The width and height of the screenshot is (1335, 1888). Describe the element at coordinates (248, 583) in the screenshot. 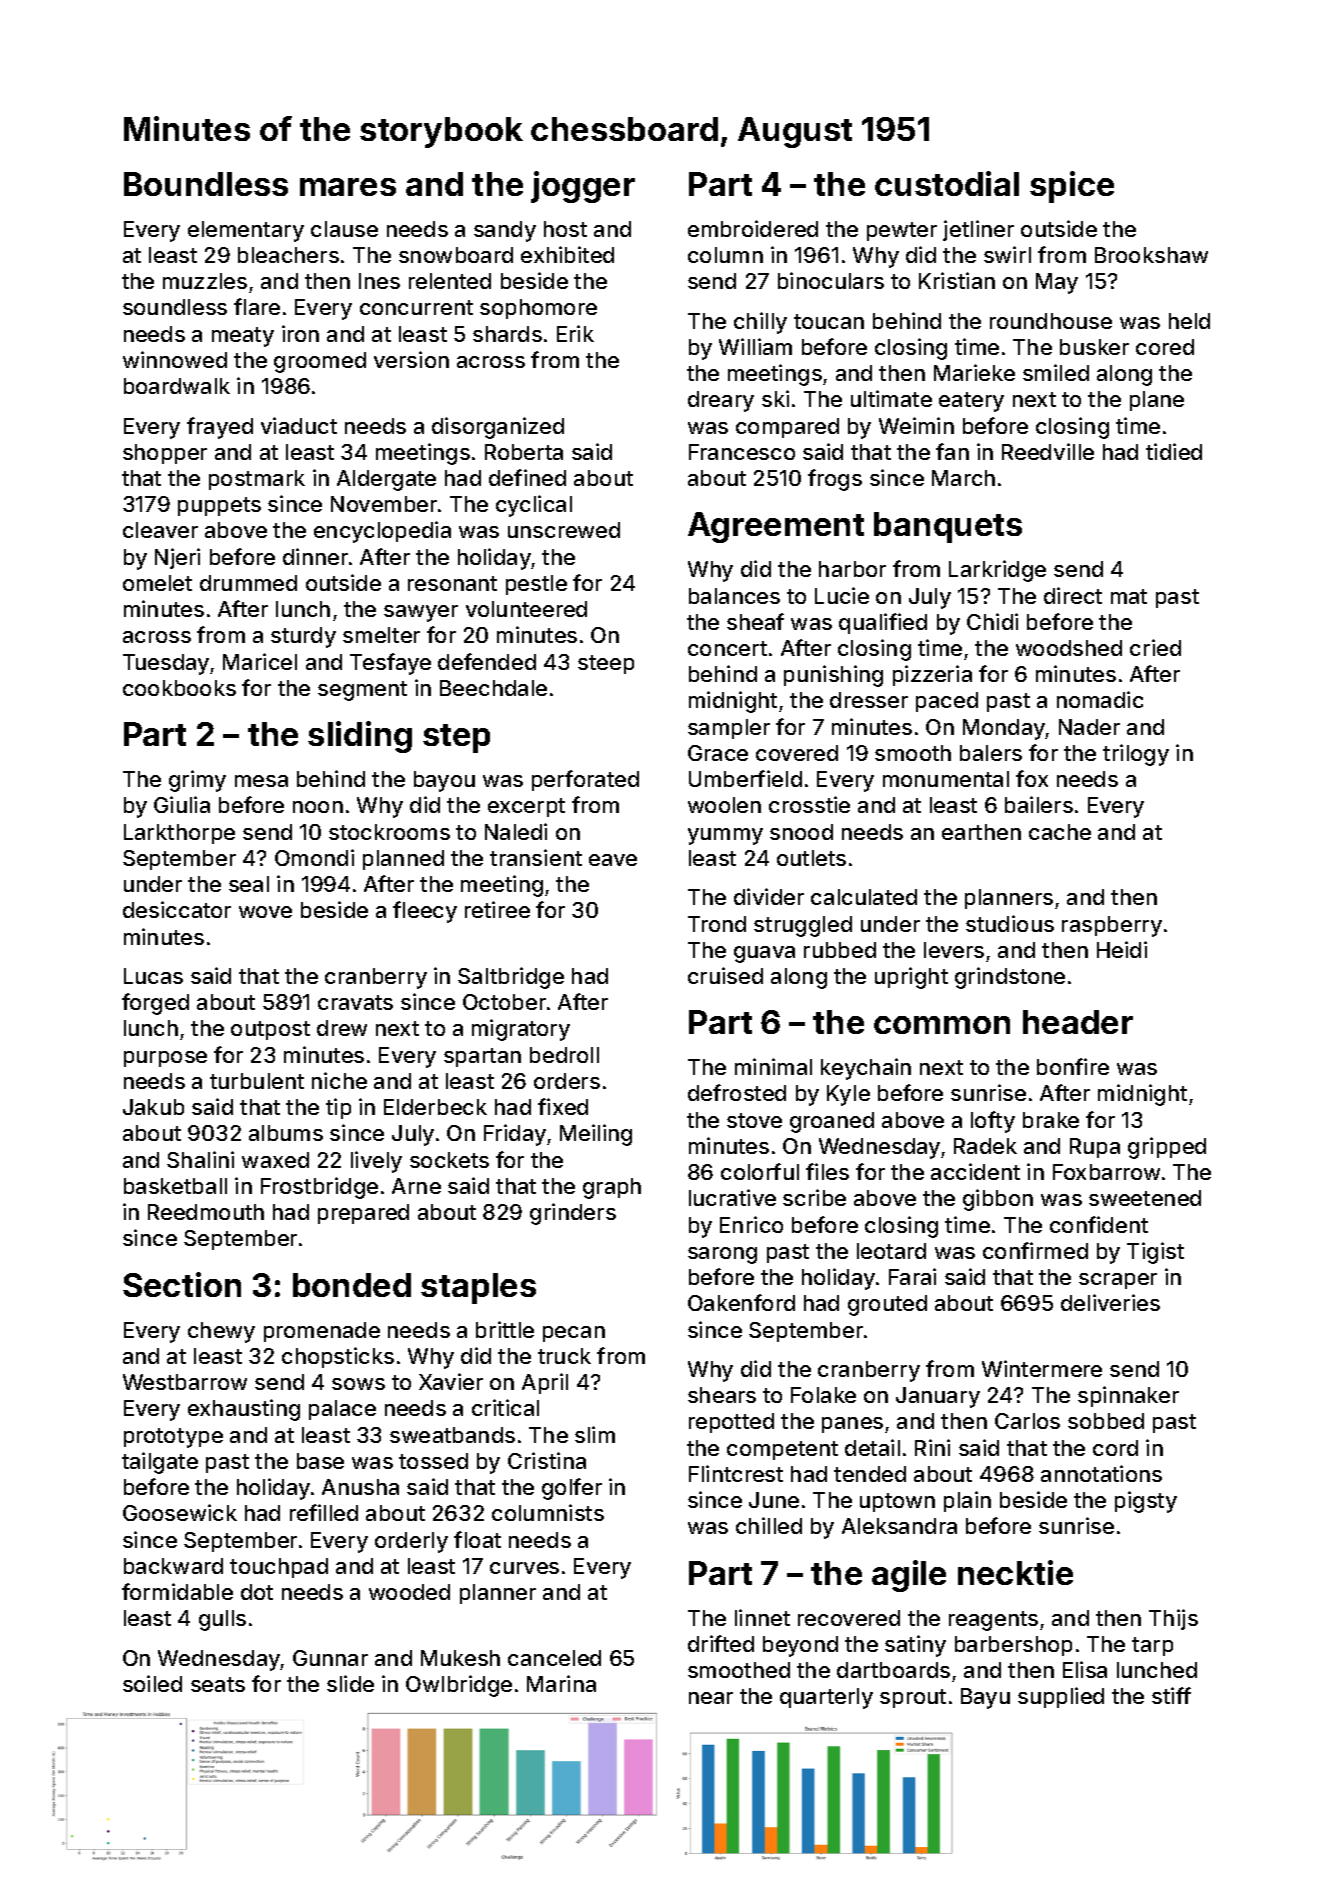

I see `drummed` at that location.
